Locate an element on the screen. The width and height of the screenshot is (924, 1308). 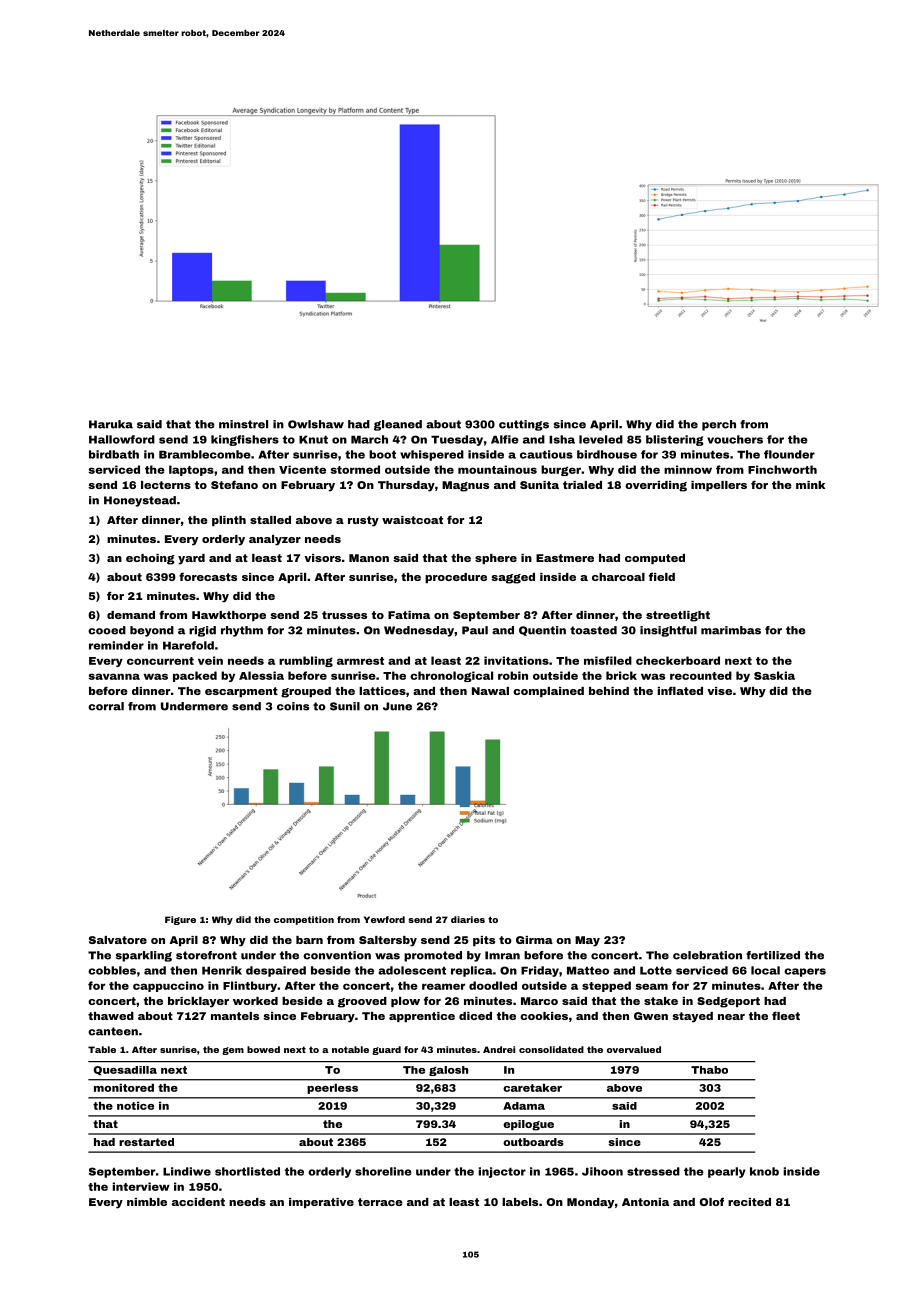
marimbas is located at coordinates (731, 630).
